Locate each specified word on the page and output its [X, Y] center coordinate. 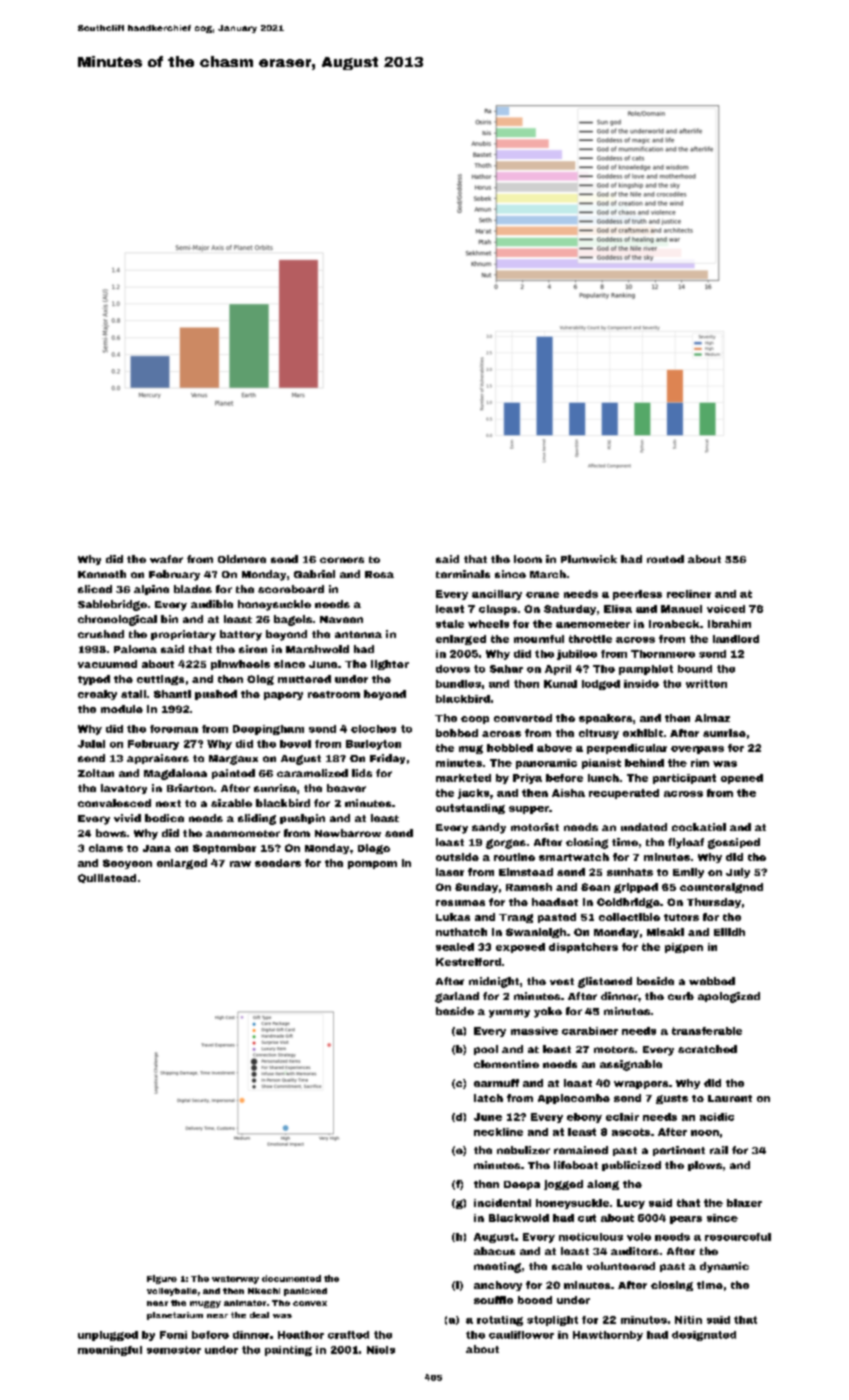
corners [342, 560]
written [706, 684]
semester [174, 1350]
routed [665, 559]
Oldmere [242, 559]
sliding [257, 819]
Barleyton [373, 745]
